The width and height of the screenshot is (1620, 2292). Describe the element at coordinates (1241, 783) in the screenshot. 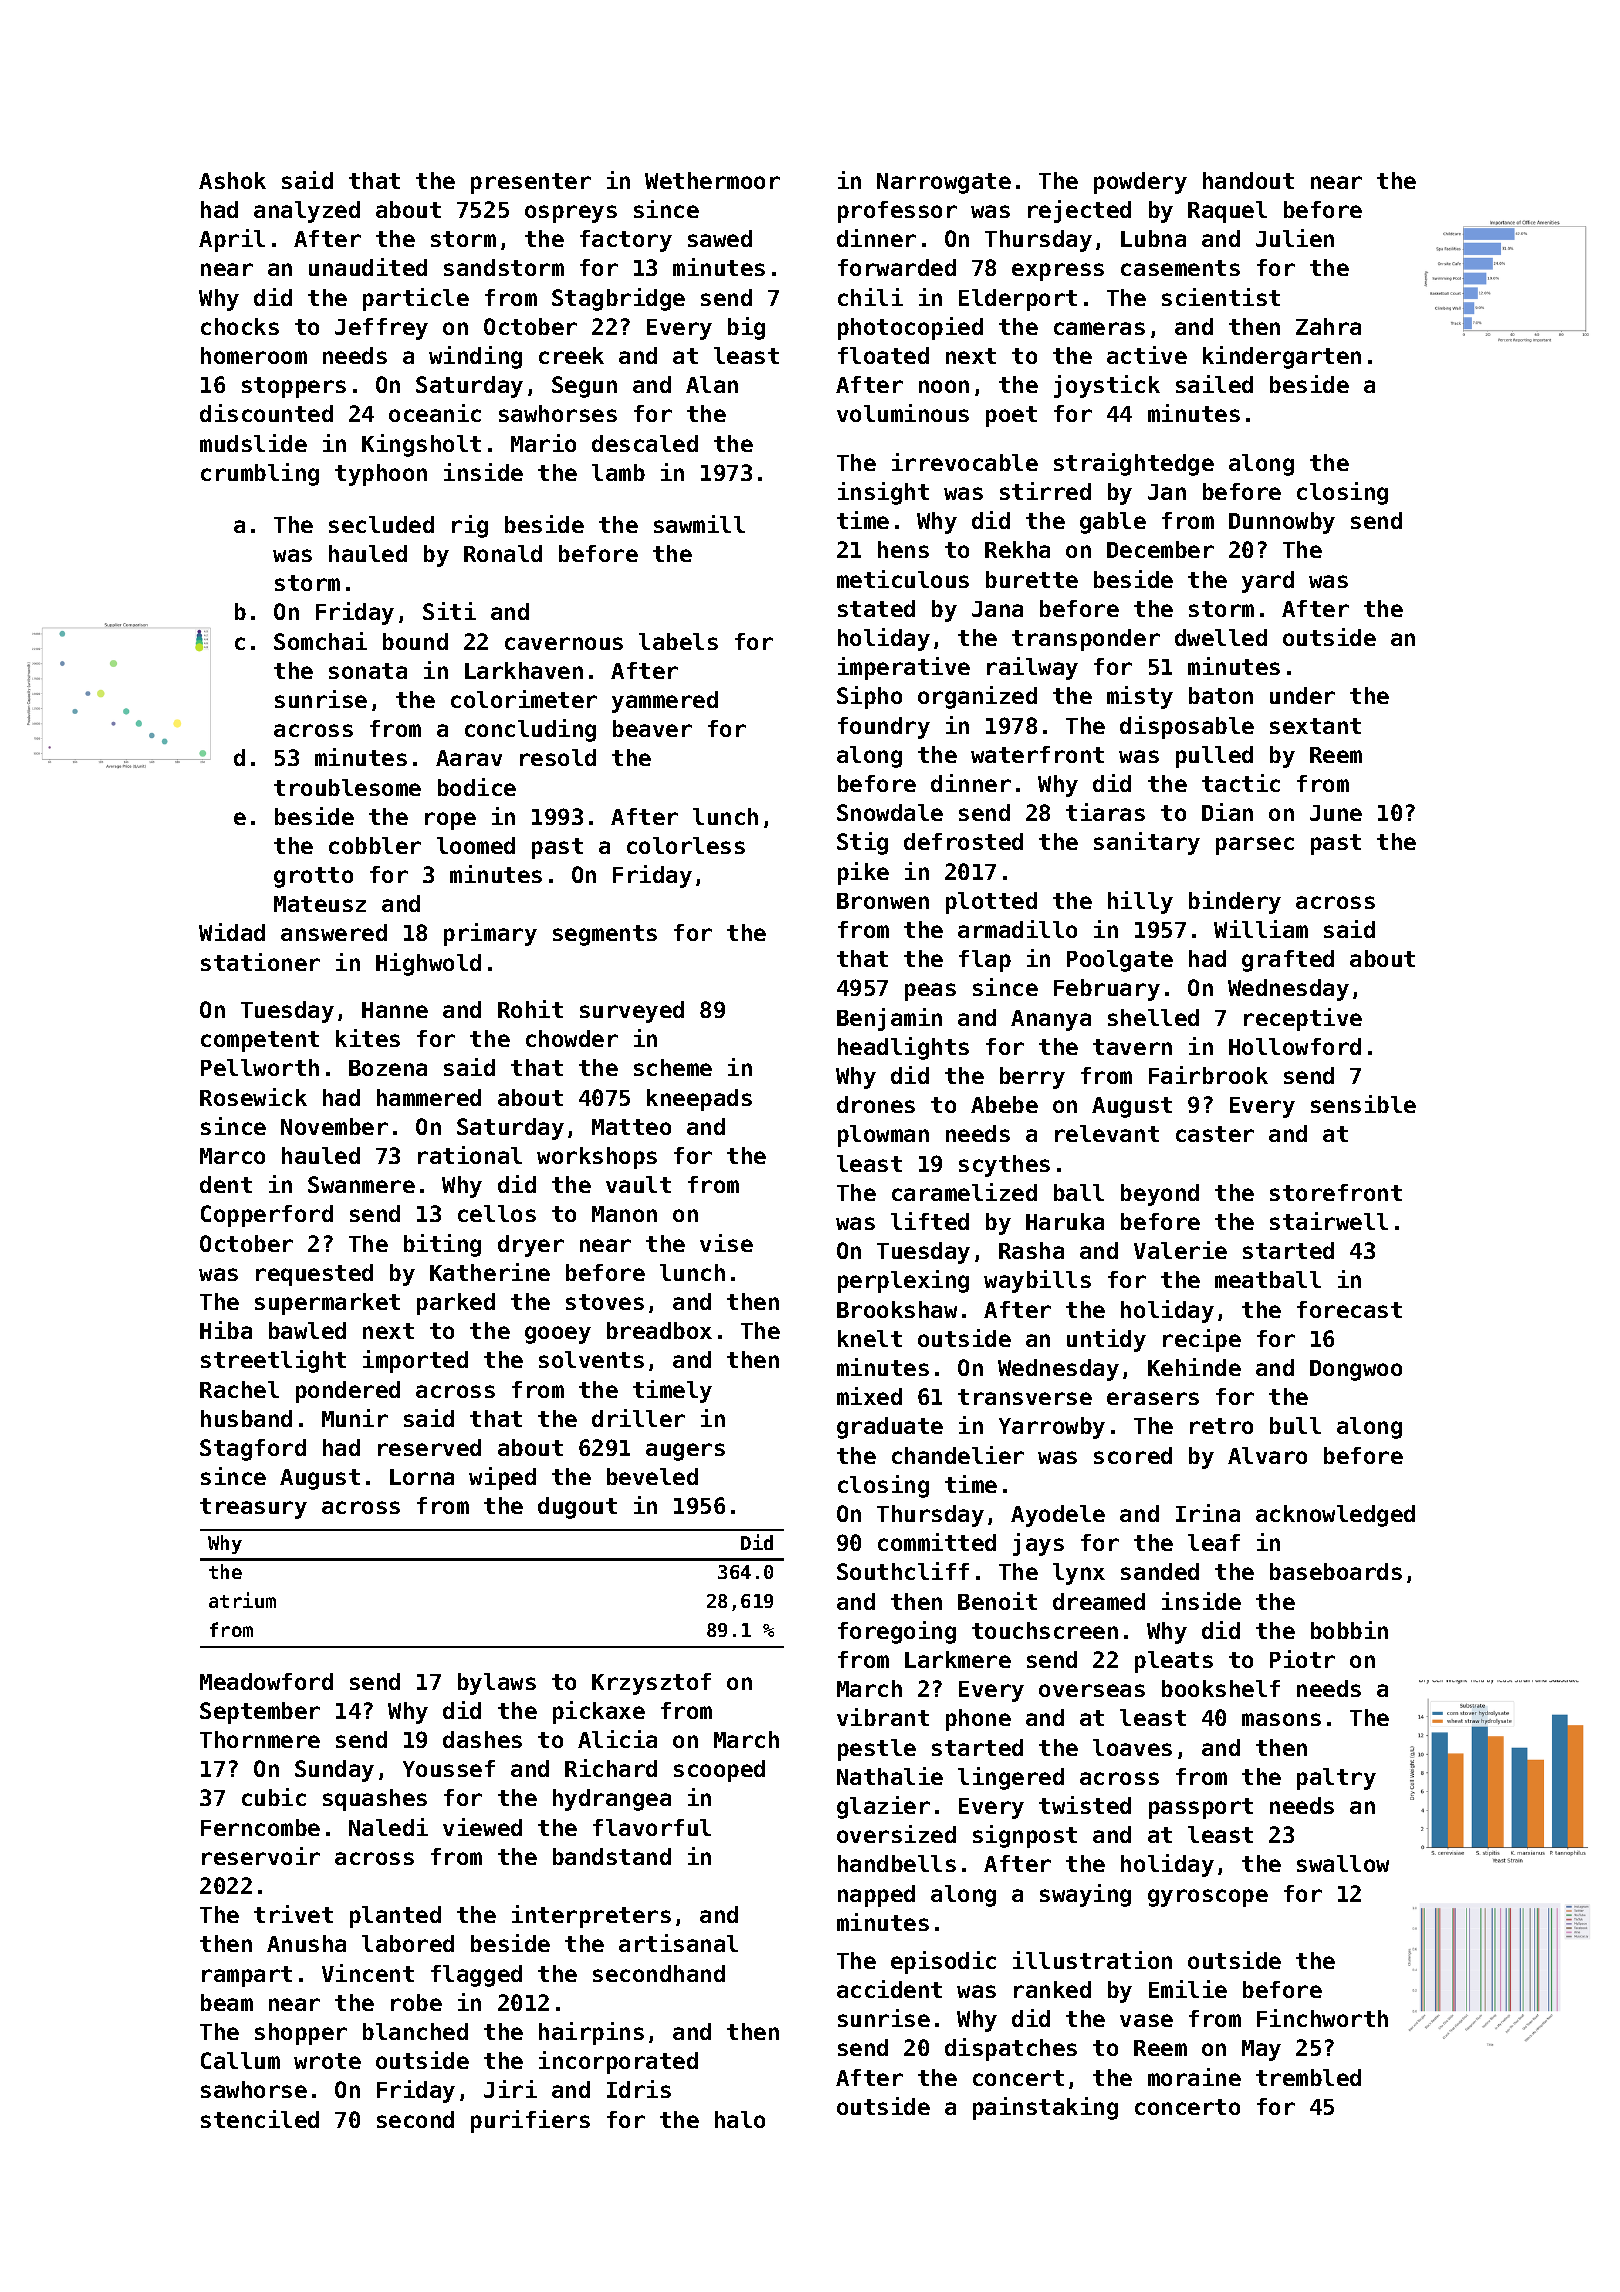

I see `tactic` at that location.
